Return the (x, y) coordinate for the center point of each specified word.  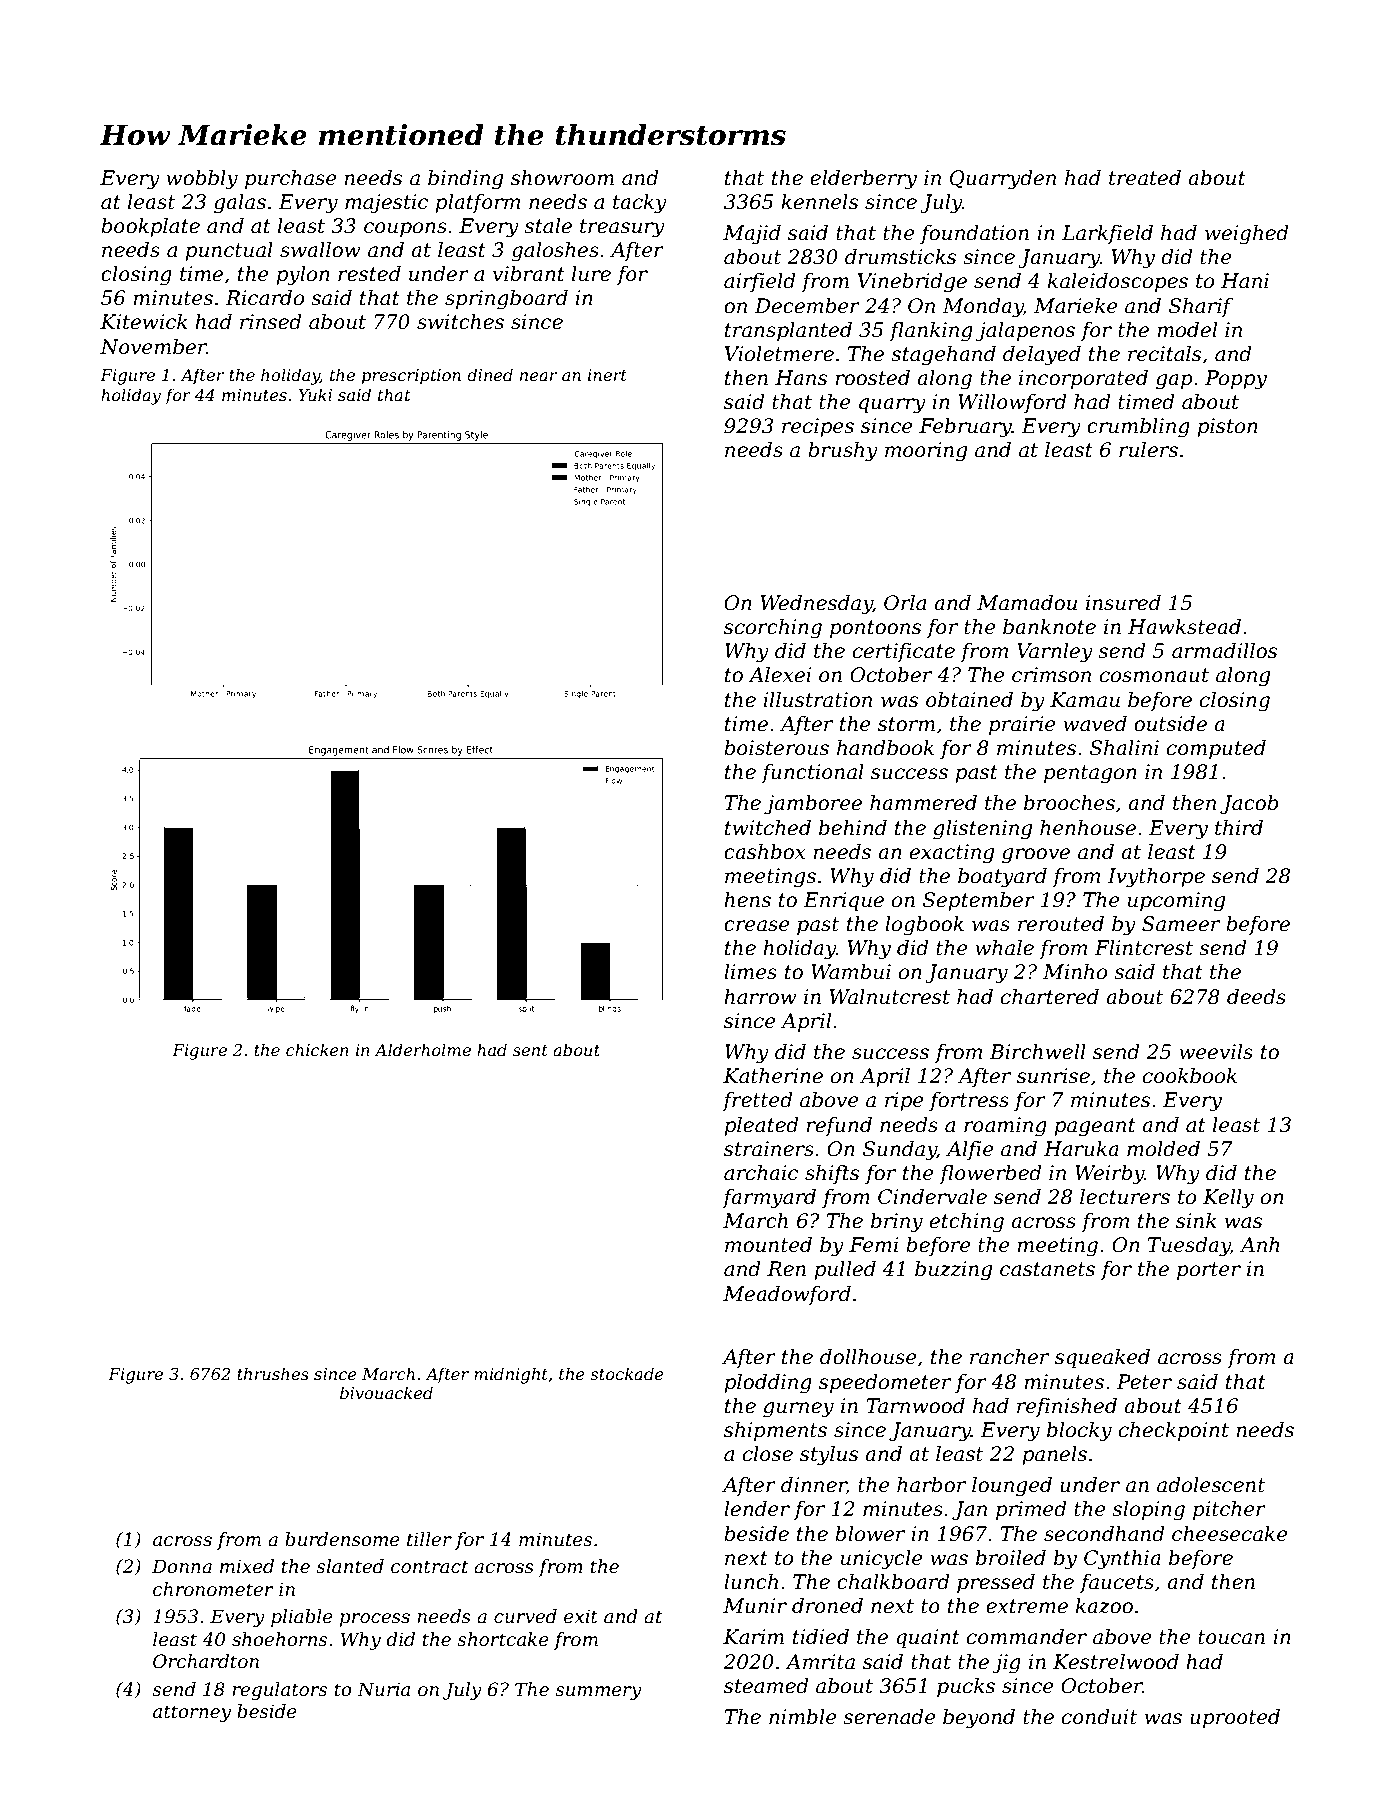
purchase (291, 179)
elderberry (863, 180)
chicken (317, 1049)
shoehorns (279, 1639)
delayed (1042, 356)
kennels (819, 202)
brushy (843, 452)
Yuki (315, 394)
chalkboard (893, 1582)
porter (1209, 1271)
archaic (761, 1173)
